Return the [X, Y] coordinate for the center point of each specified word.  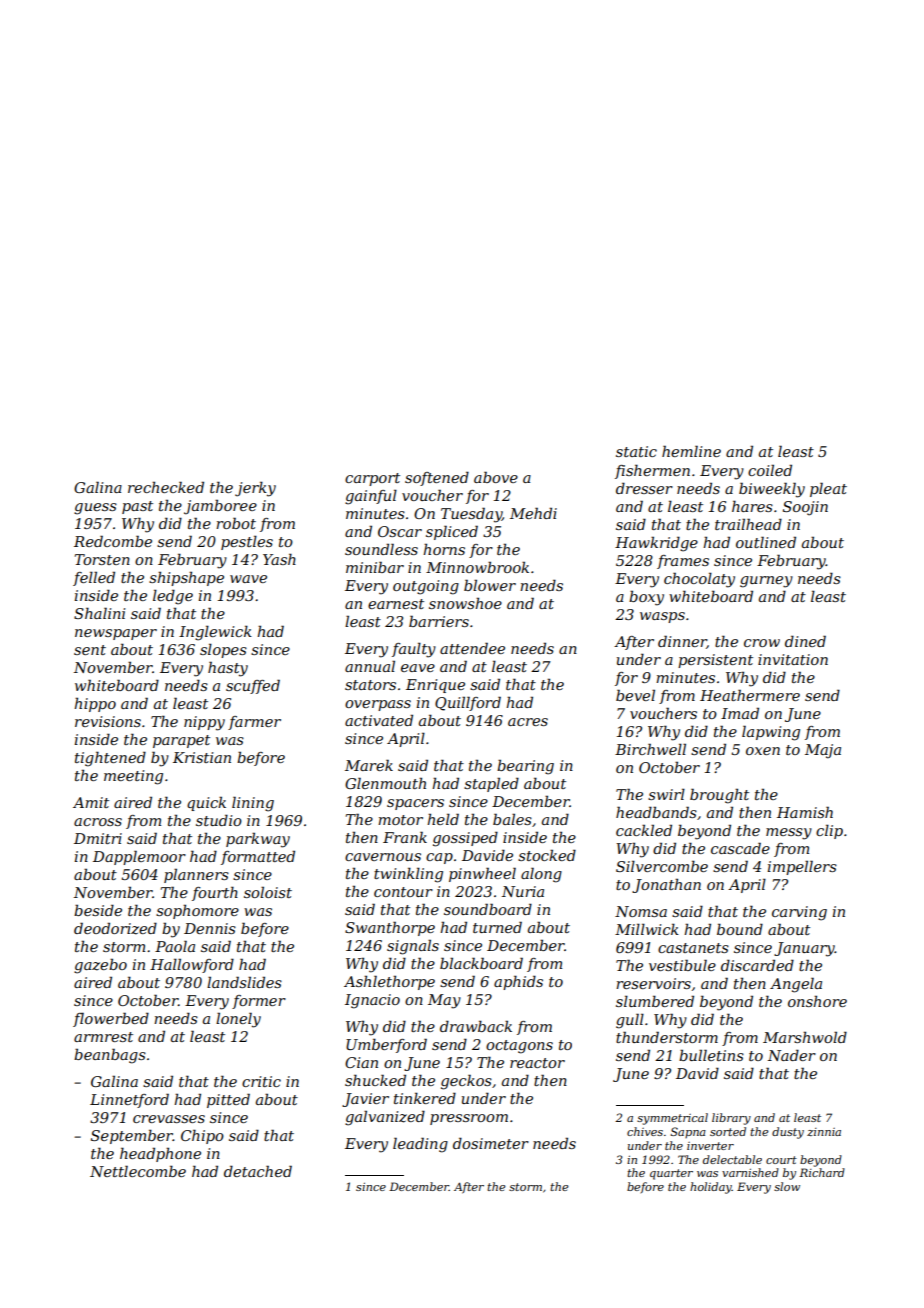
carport [372, 479]
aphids [518, 982]
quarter [671, 1174]
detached [258, 1171]
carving [799, 913]
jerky [255, 489]
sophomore [197, 912]
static [636, 451]
